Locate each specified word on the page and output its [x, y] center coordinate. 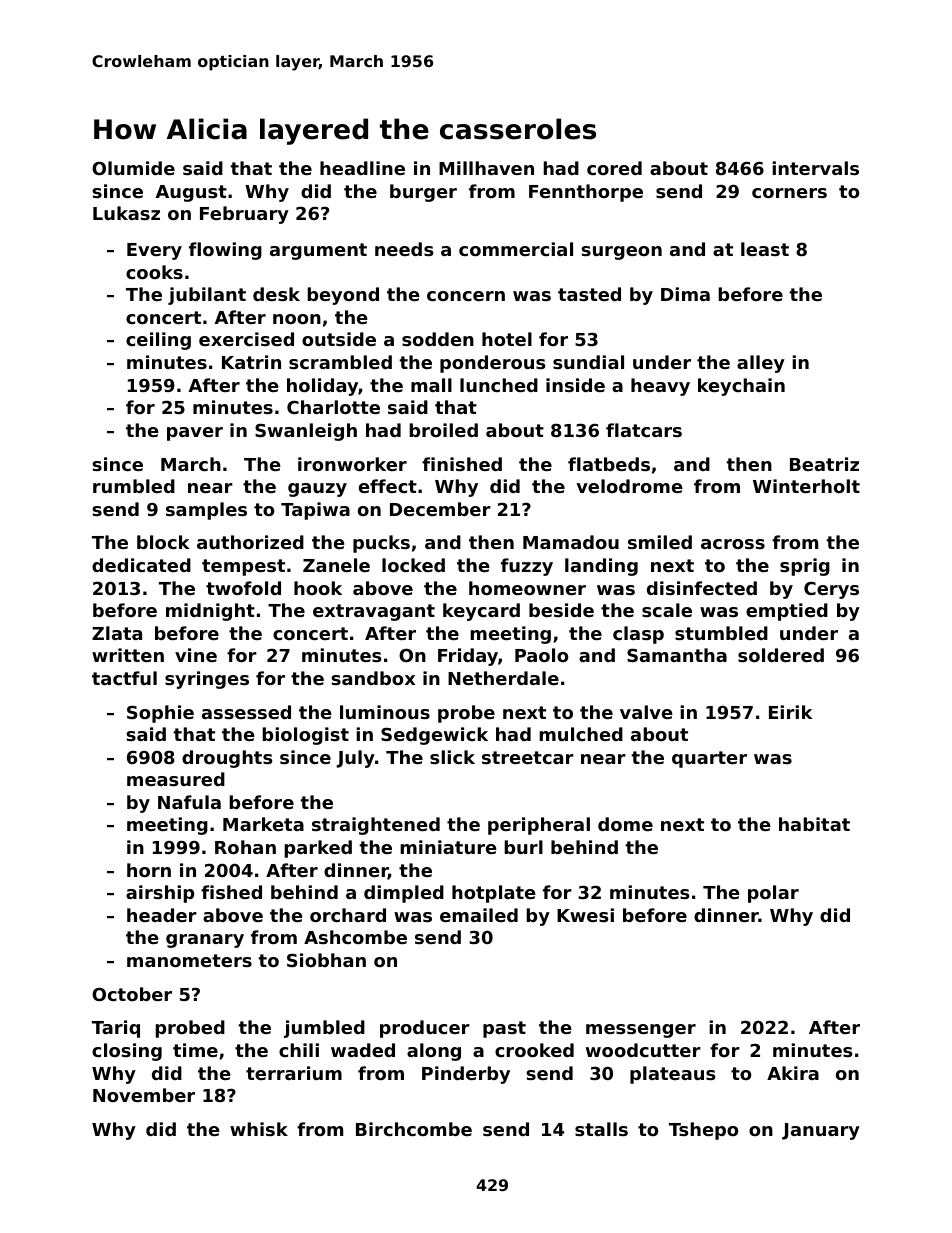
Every [154, 251]
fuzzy [527, 567]
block [163, 542]
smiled [660, 542]
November [144, 1095]
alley [761, 364]
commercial [516, 249]
